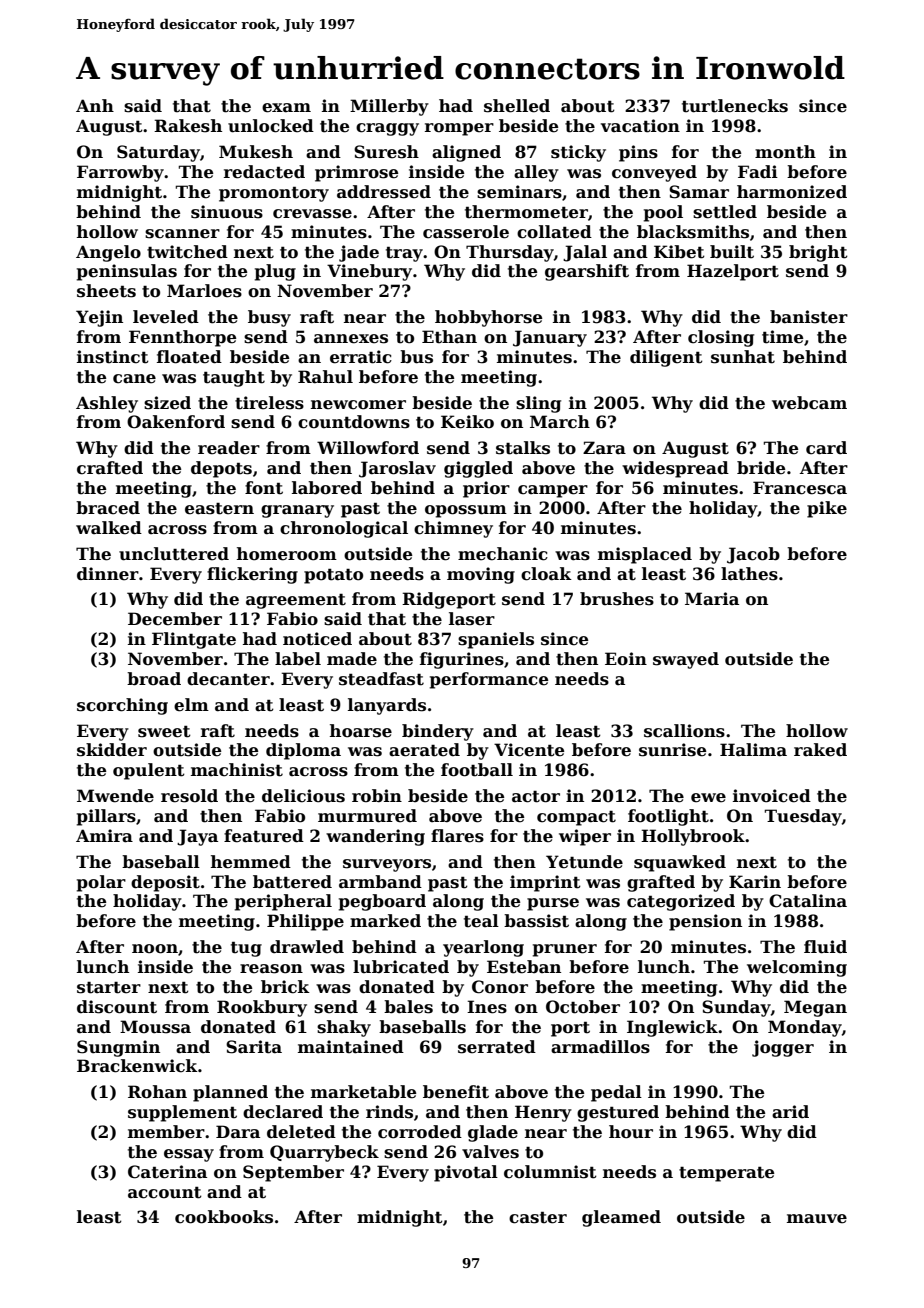 This screenshot has height=1308, width=924. Describe the element at coordinates (166, 1132) in the screenshot. I see `member` at that location.
